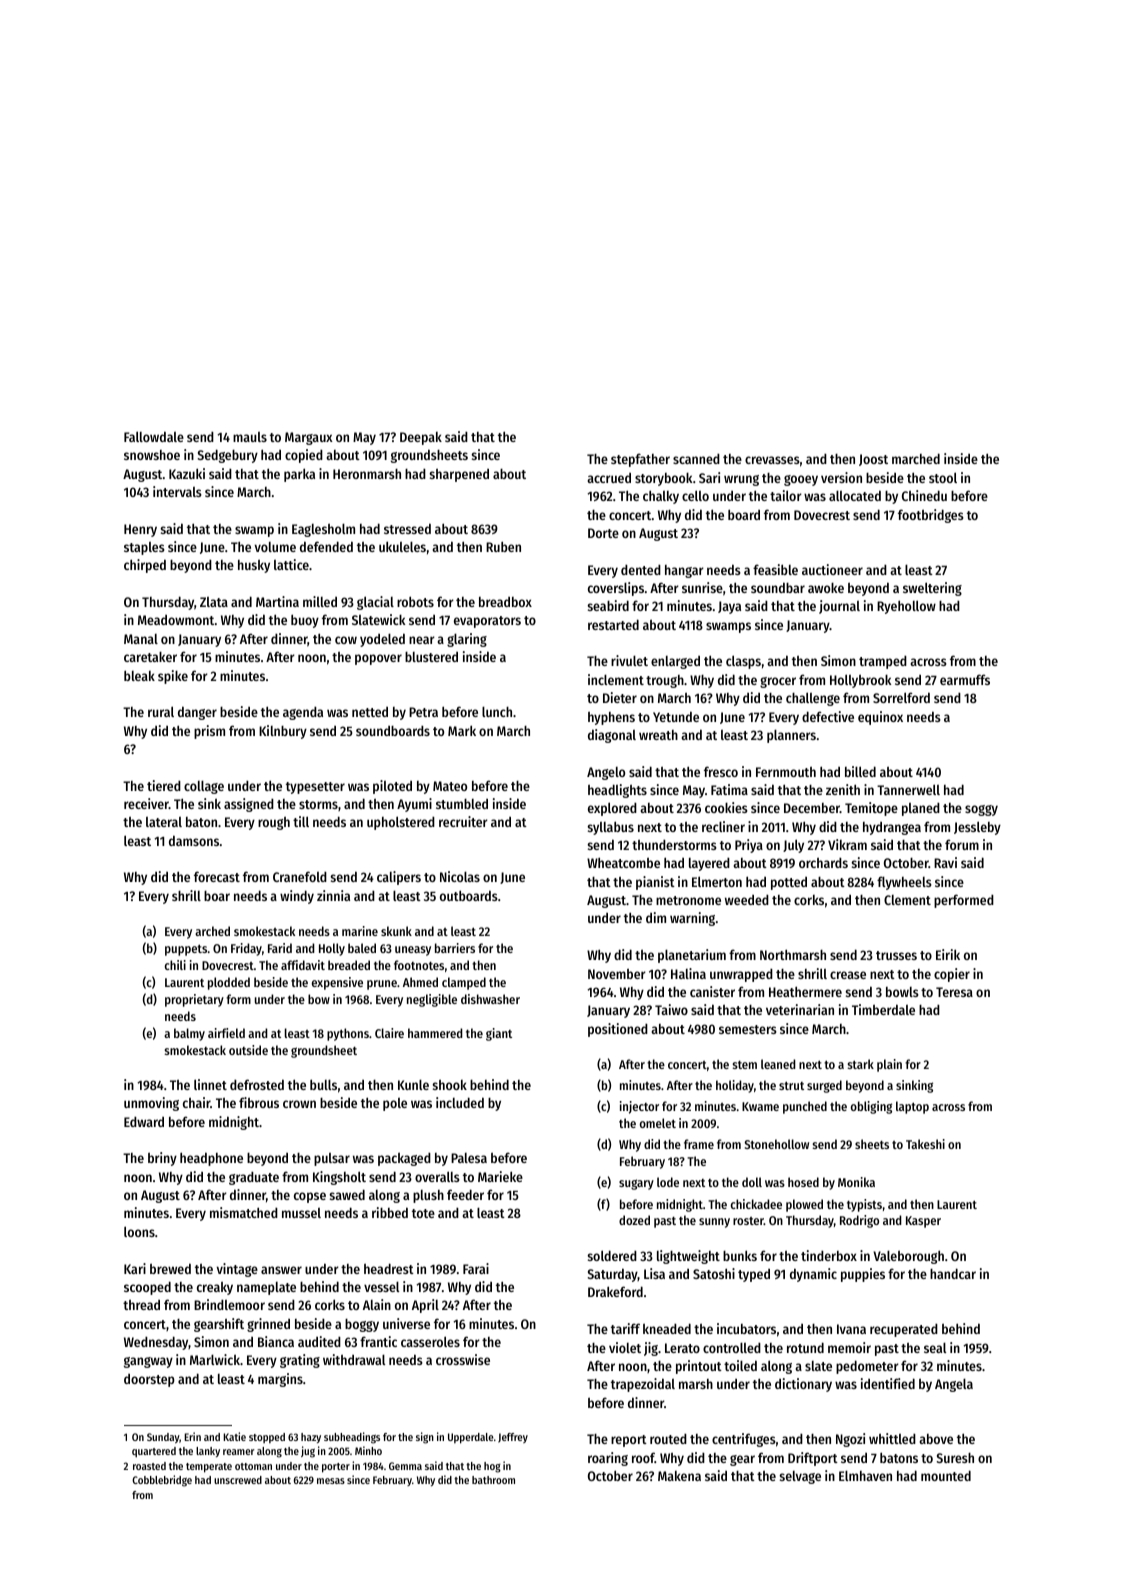 This document has height=1591, width=1125. I want to click on mesas, so click(331, 1481).
